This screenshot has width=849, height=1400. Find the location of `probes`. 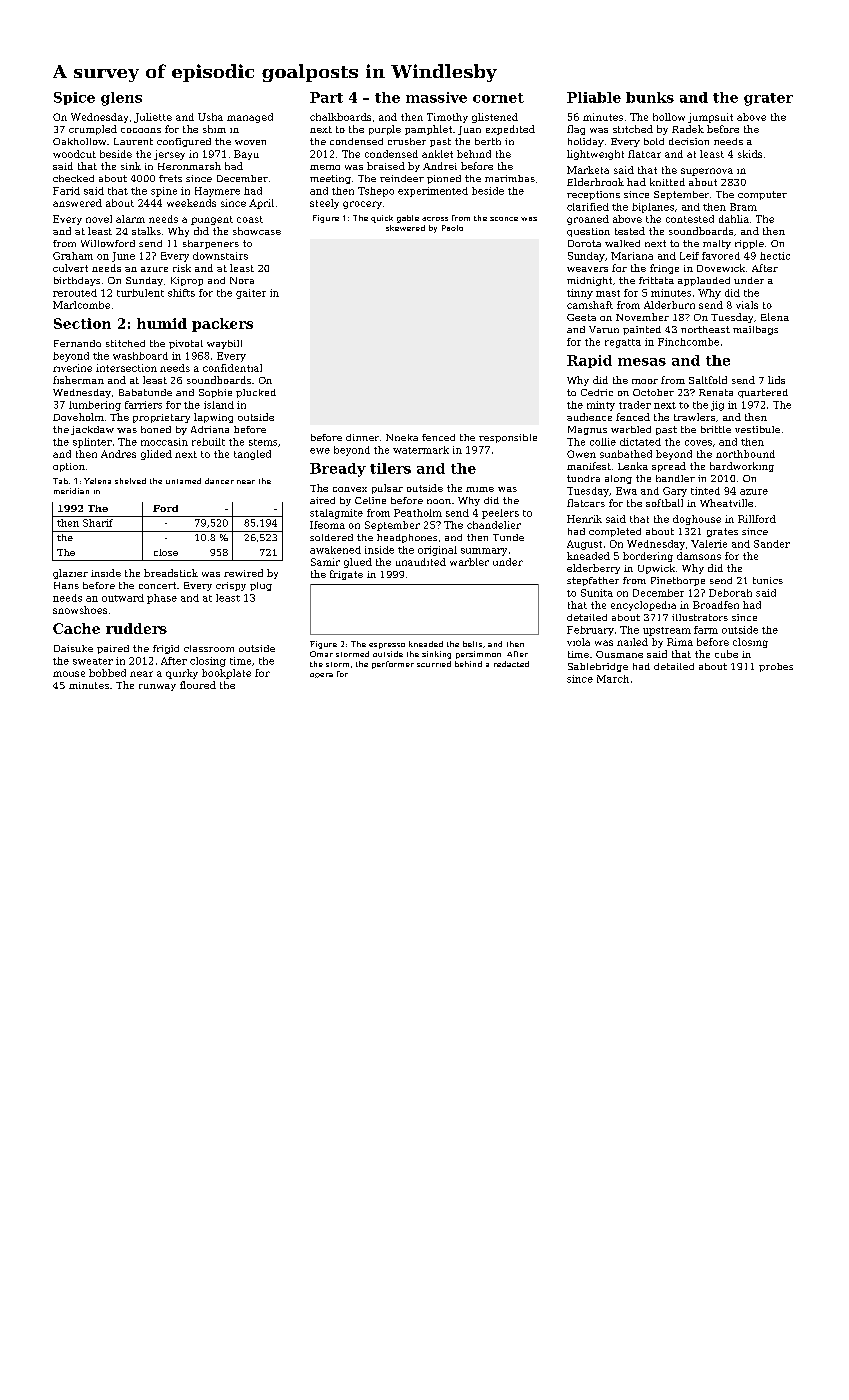

probes is located at coordinates (776, 667).
